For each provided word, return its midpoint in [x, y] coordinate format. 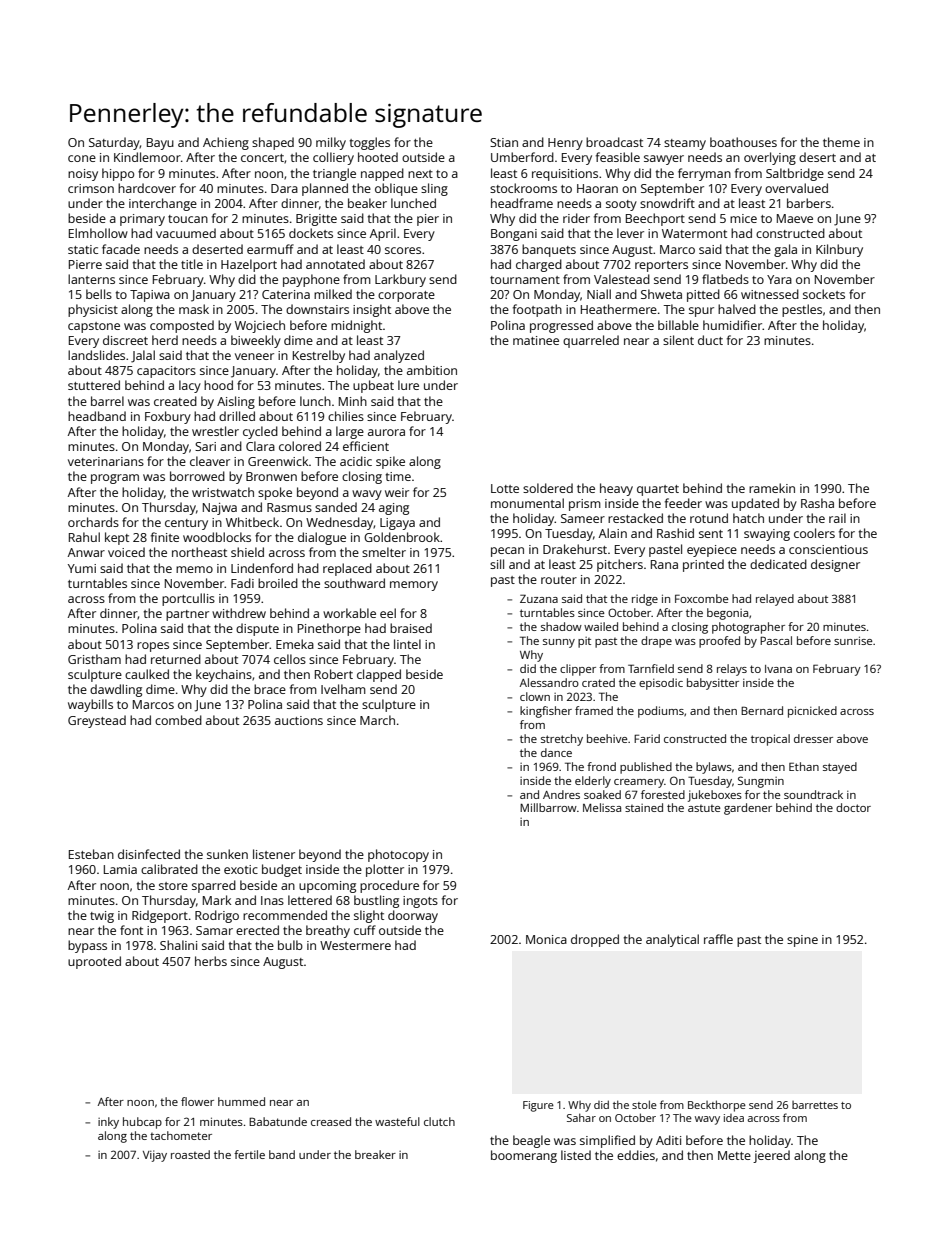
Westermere [355, 945]
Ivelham [343, 689]
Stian [504, 142]
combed [178, 720]
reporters [661, 266]
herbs [211, 961]
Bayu [160, 144]
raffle [718, 939]
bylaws [714, 768]
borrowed [197, 476]
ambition [432, 370]
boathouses [743, 142]
